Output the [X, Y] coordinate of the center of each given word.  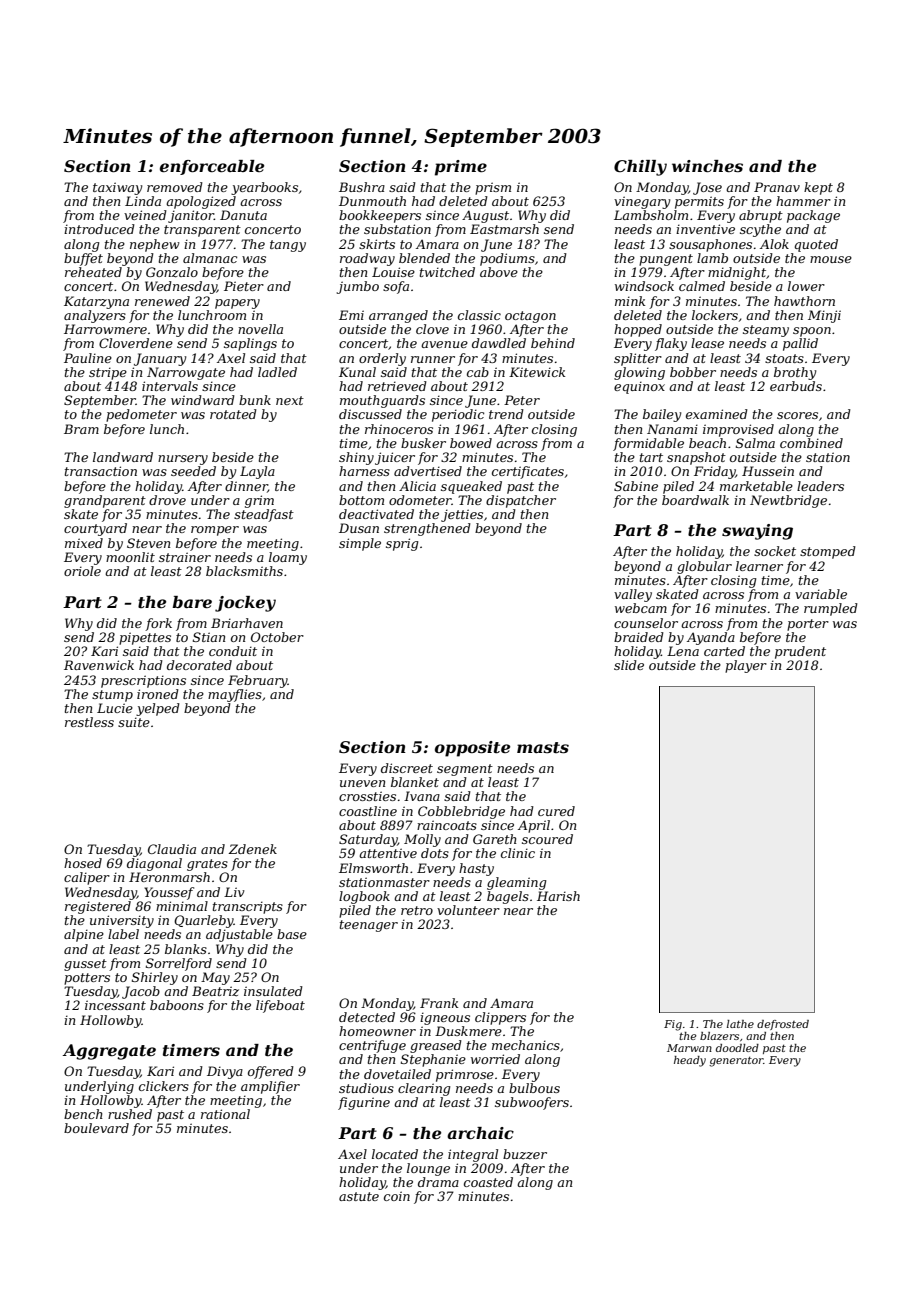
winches [707, 166]
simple [360, 544]
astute [359, 1196]
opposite [472, 749]
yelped [158, 709]
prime [461, 168]
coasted [488, 1182]
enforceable [212, 167]
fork [158, 624]
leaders [820, 486]
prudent [800, 652]
